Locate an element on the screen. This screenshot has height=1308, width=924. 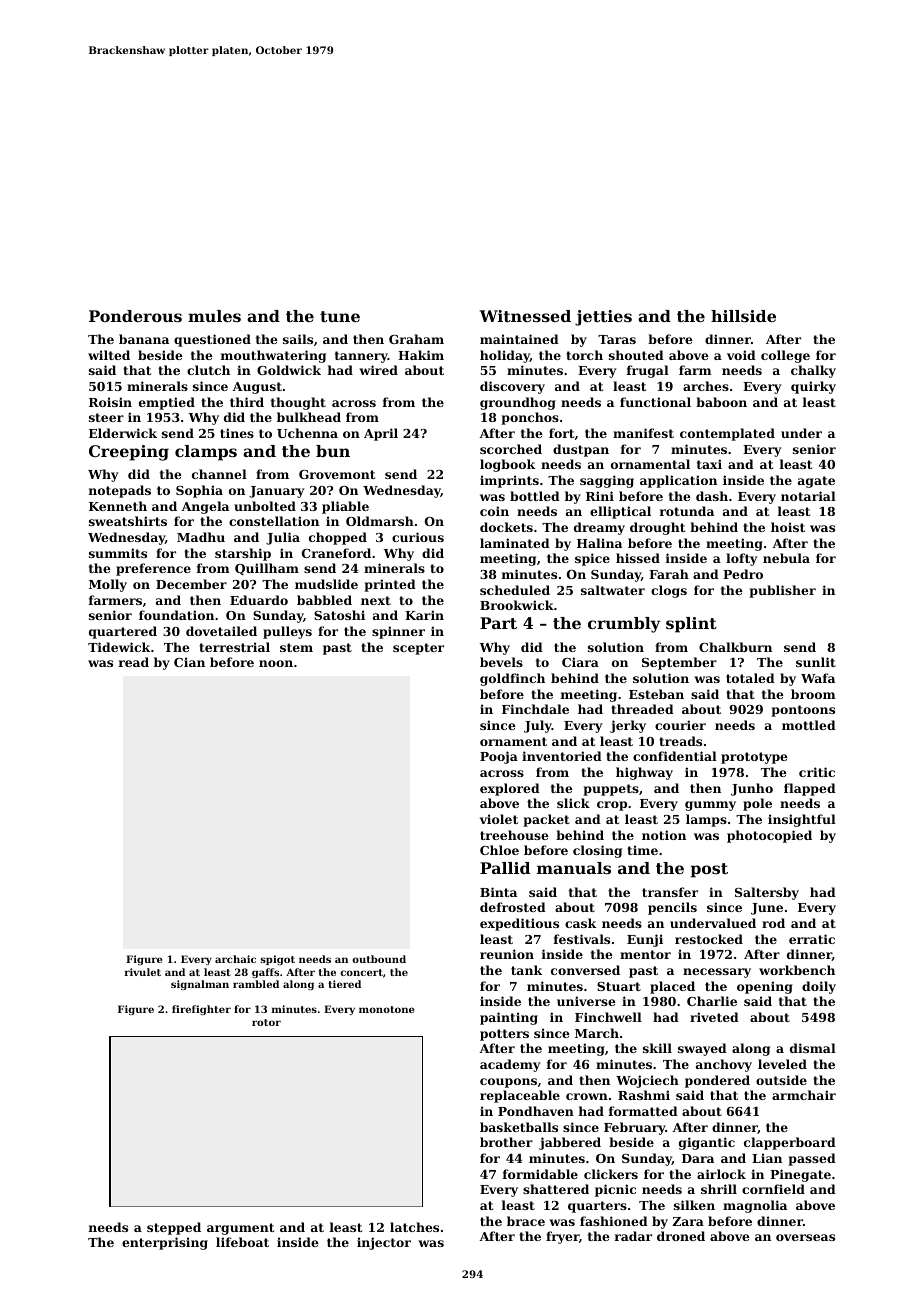
hillside is located at coordinates (743, 316).
